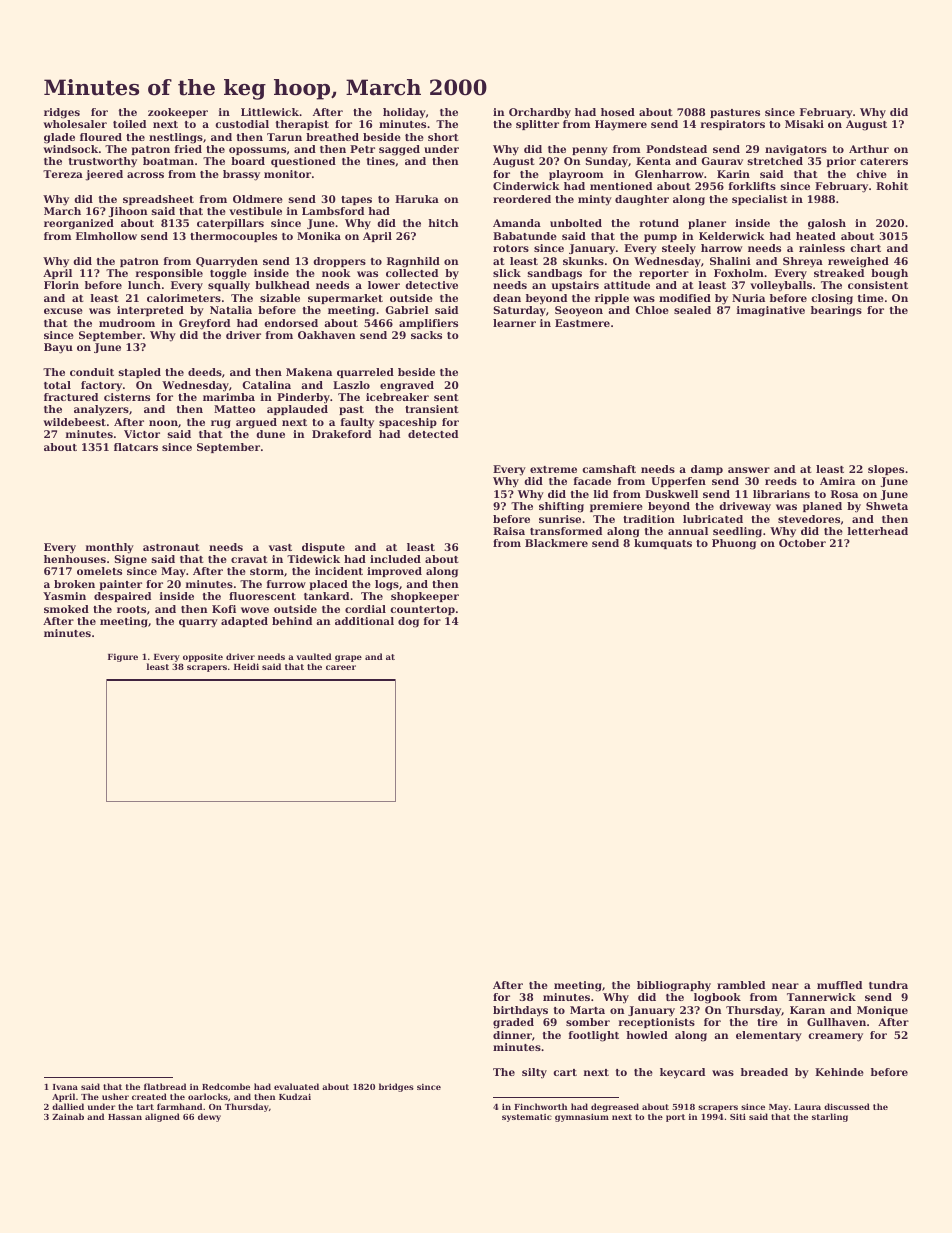 Image resolution: width=952 pixels, height=1233 pixels. What do you see at coordinates (123, 657) in the screenshot?
I see `Figure` at bounding box center [123, 657].
